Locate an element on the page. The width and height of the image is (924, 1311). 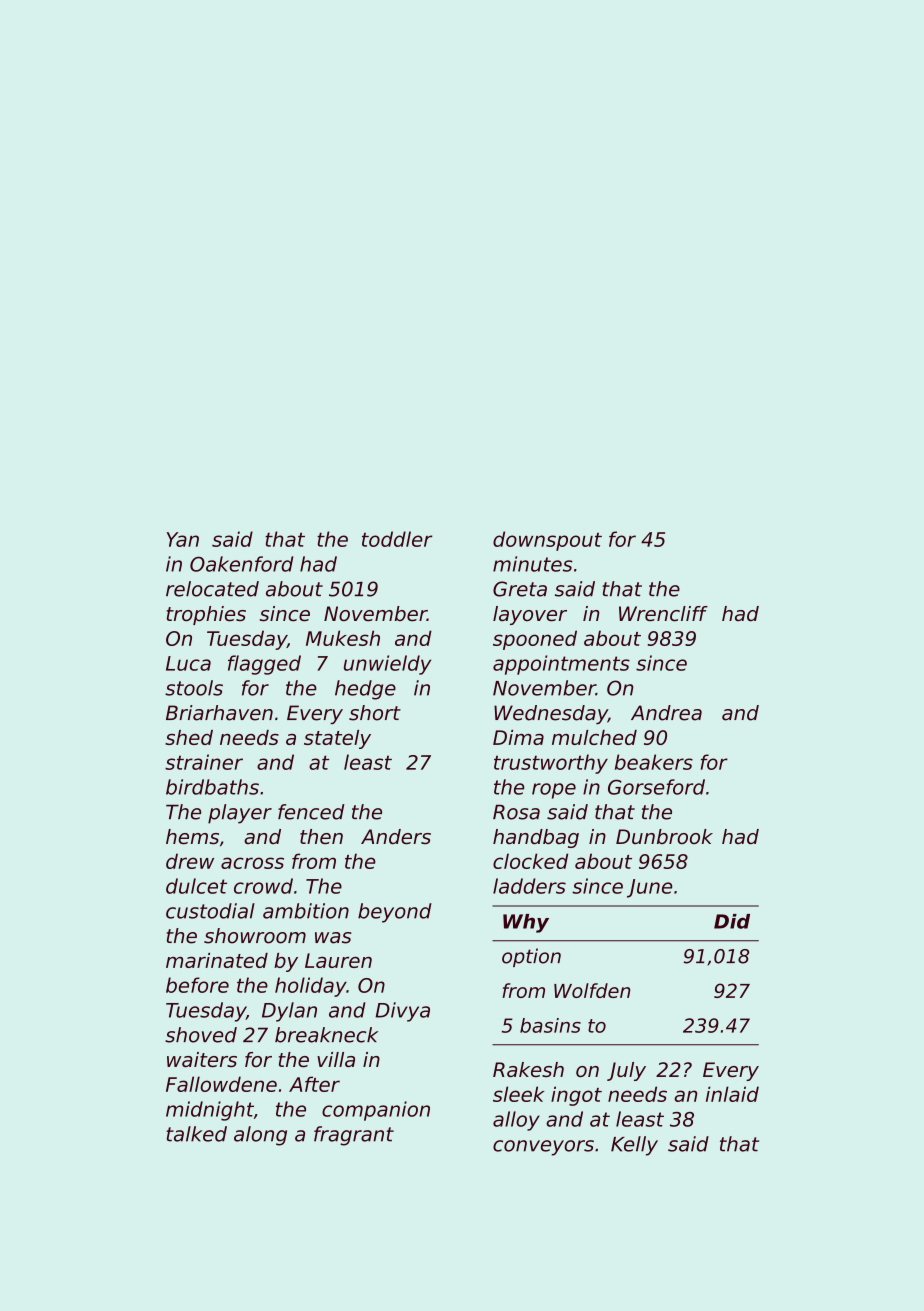
villa is located at coordinates (336, 1059).
